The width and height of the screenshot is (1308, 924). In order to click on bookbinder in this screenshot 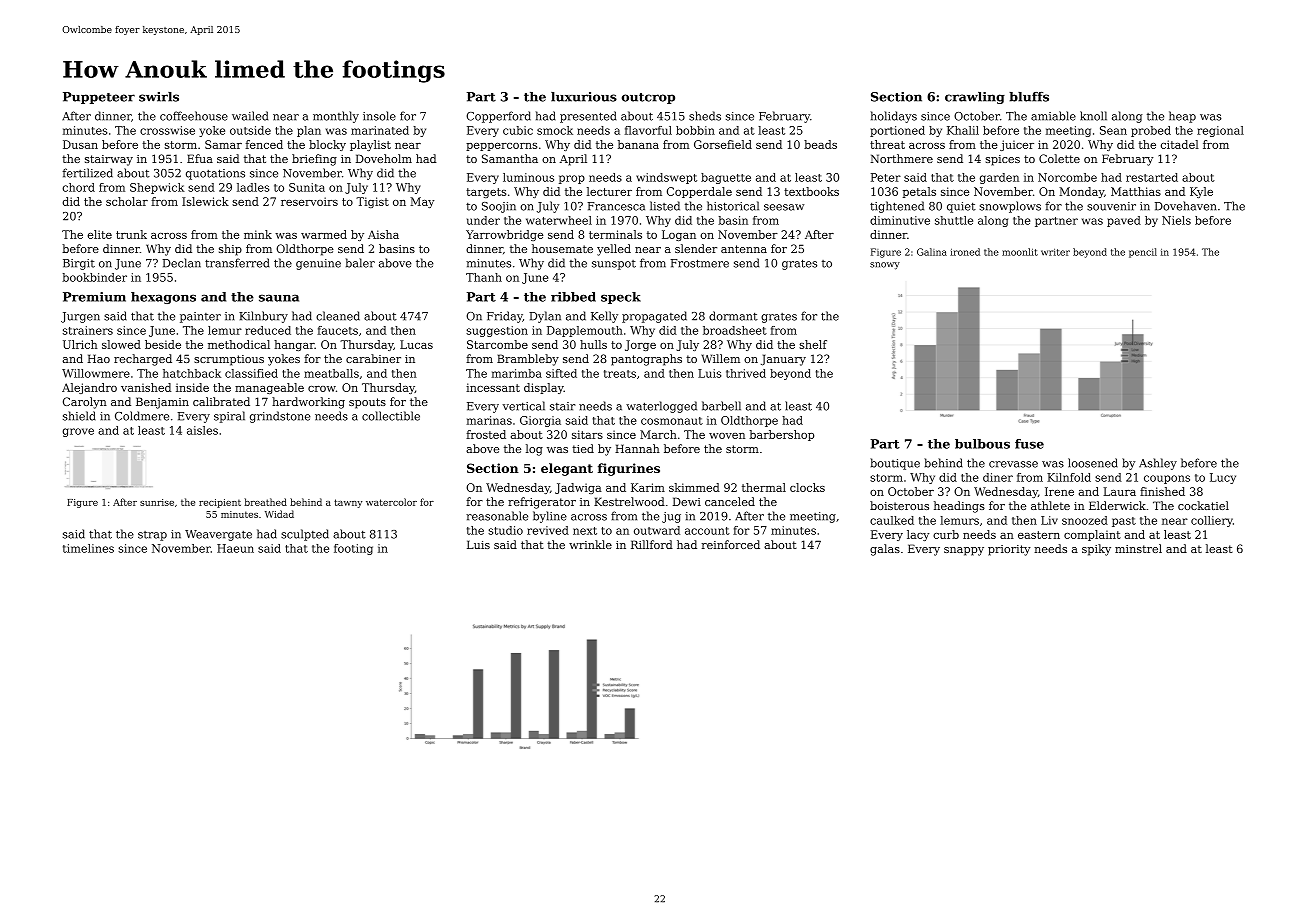, I will do `click(94, 277)`.
